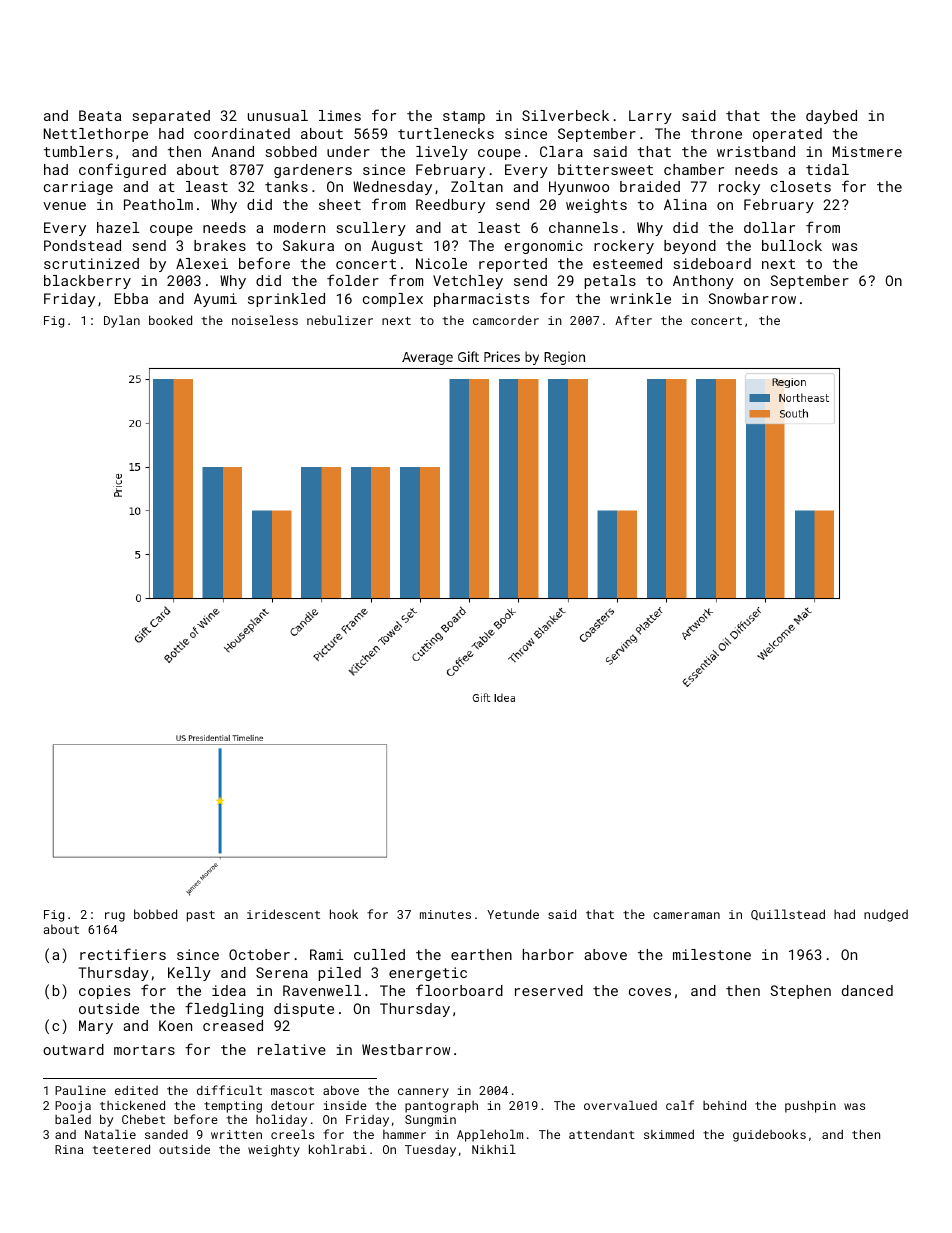 This screenshot has height=1233, width=952. I want to click on Nikhil, so click(494, 1149).
